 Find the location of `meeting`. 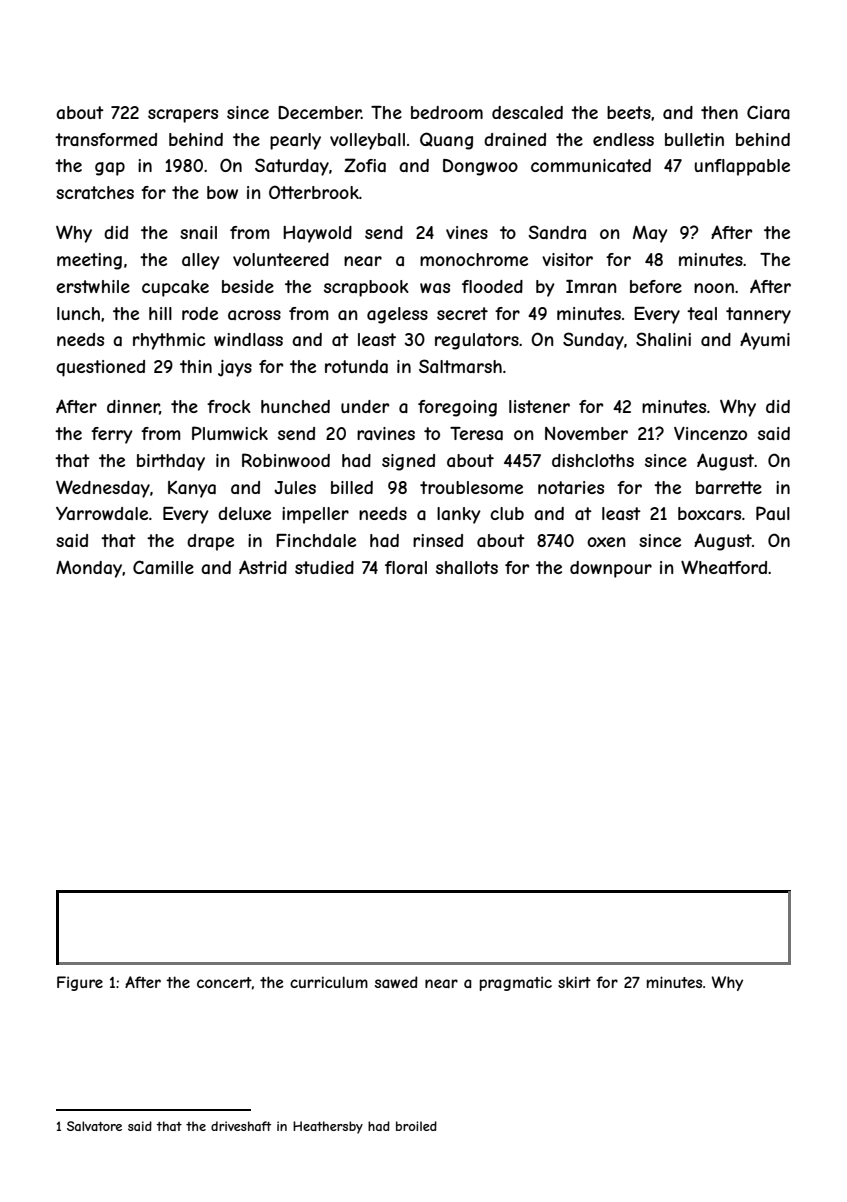

meeting is located at coordinates (89, 261).
